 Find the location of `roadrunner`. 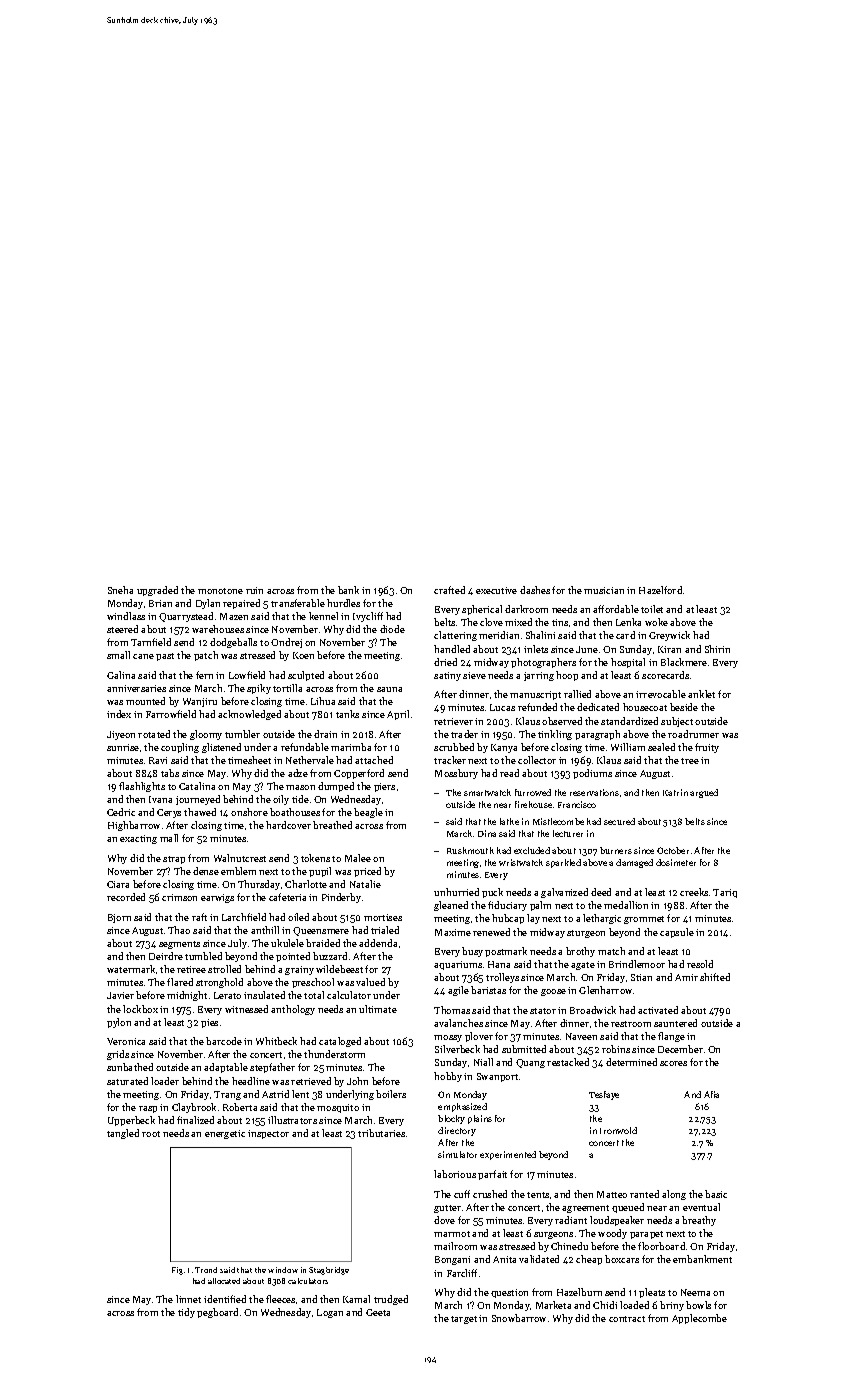

roadrunner is located at coordinates (693, 734).
